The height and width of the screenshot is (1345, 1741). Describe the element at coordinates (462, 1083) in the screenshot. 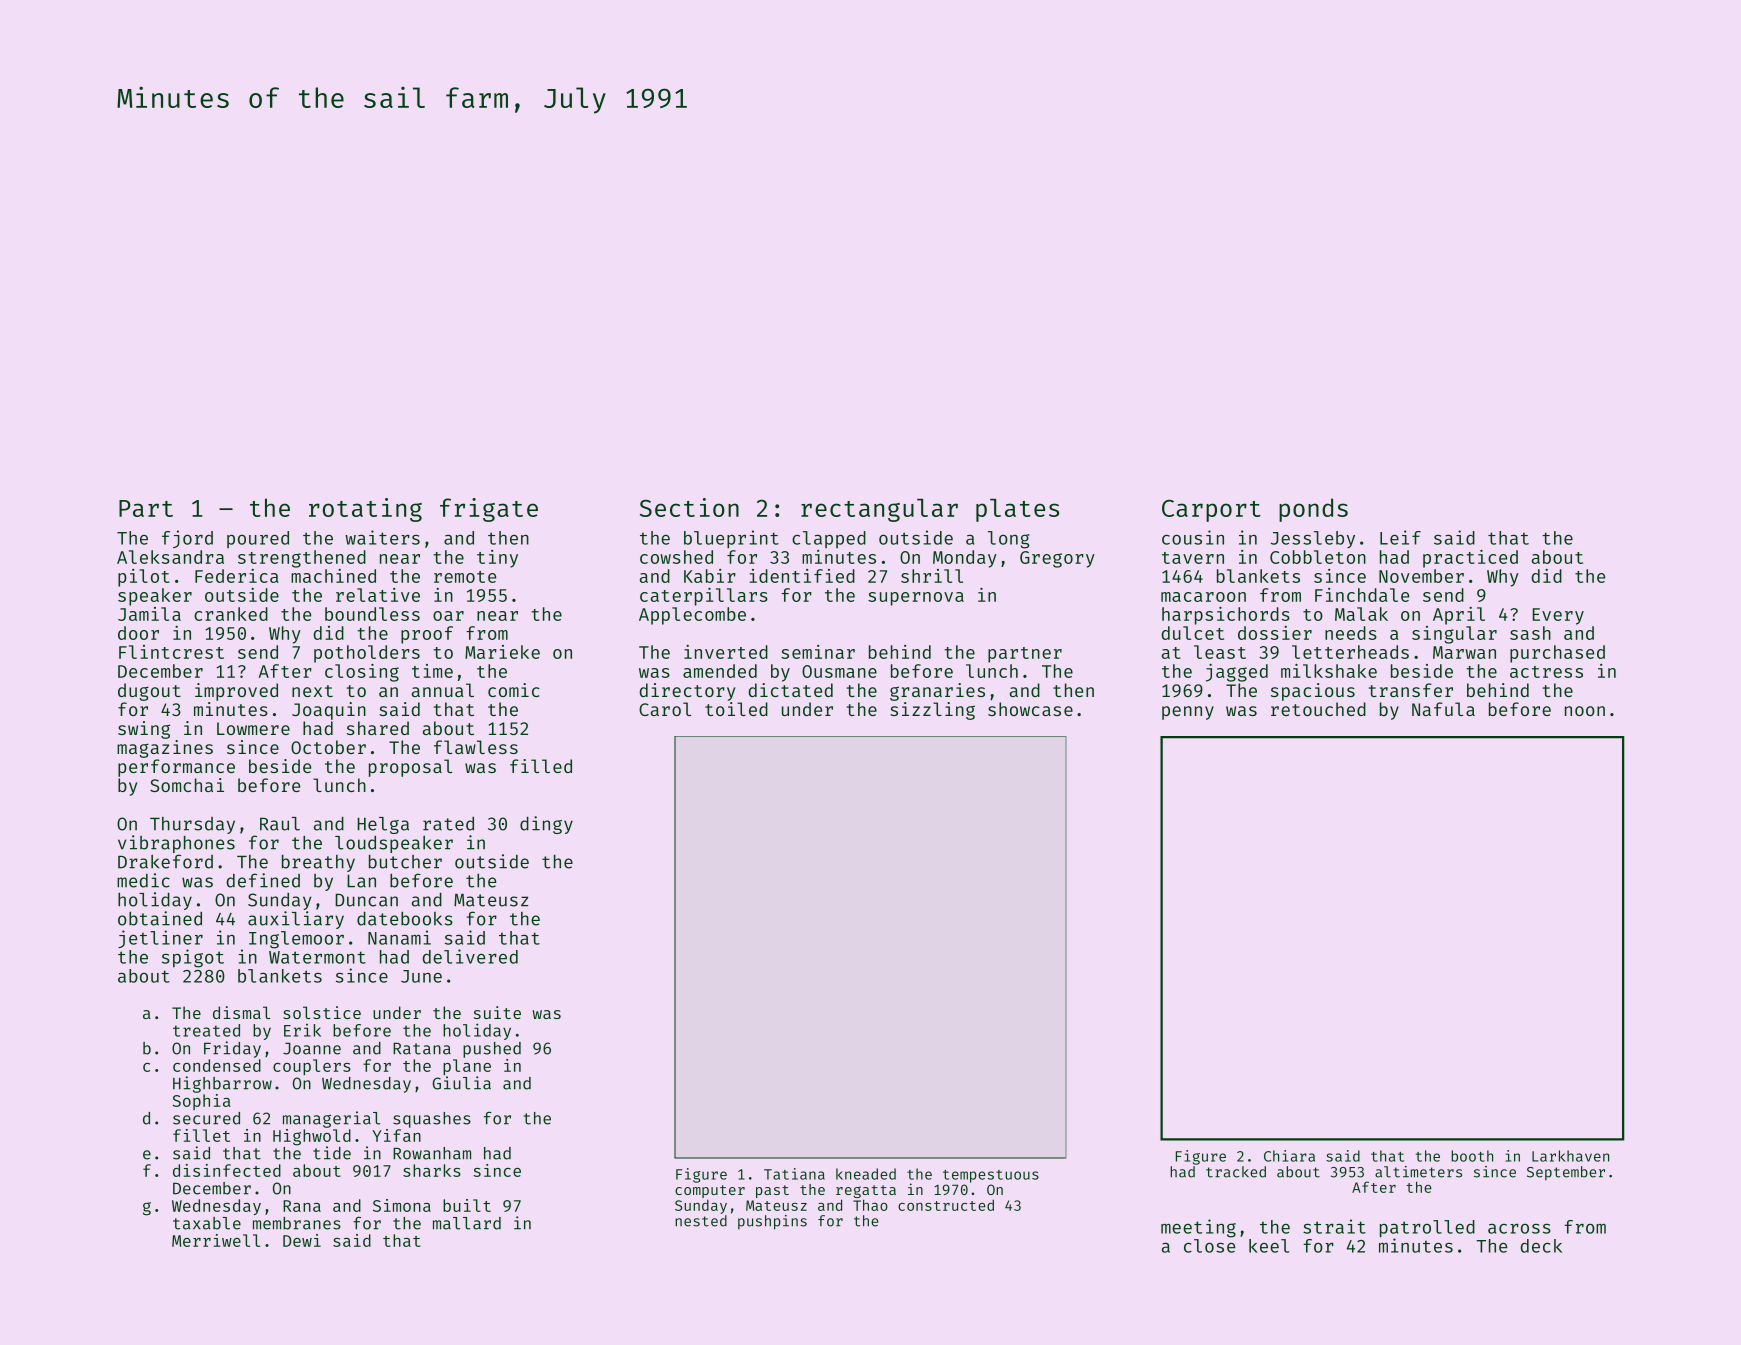

I see `Giulia` at that location.
